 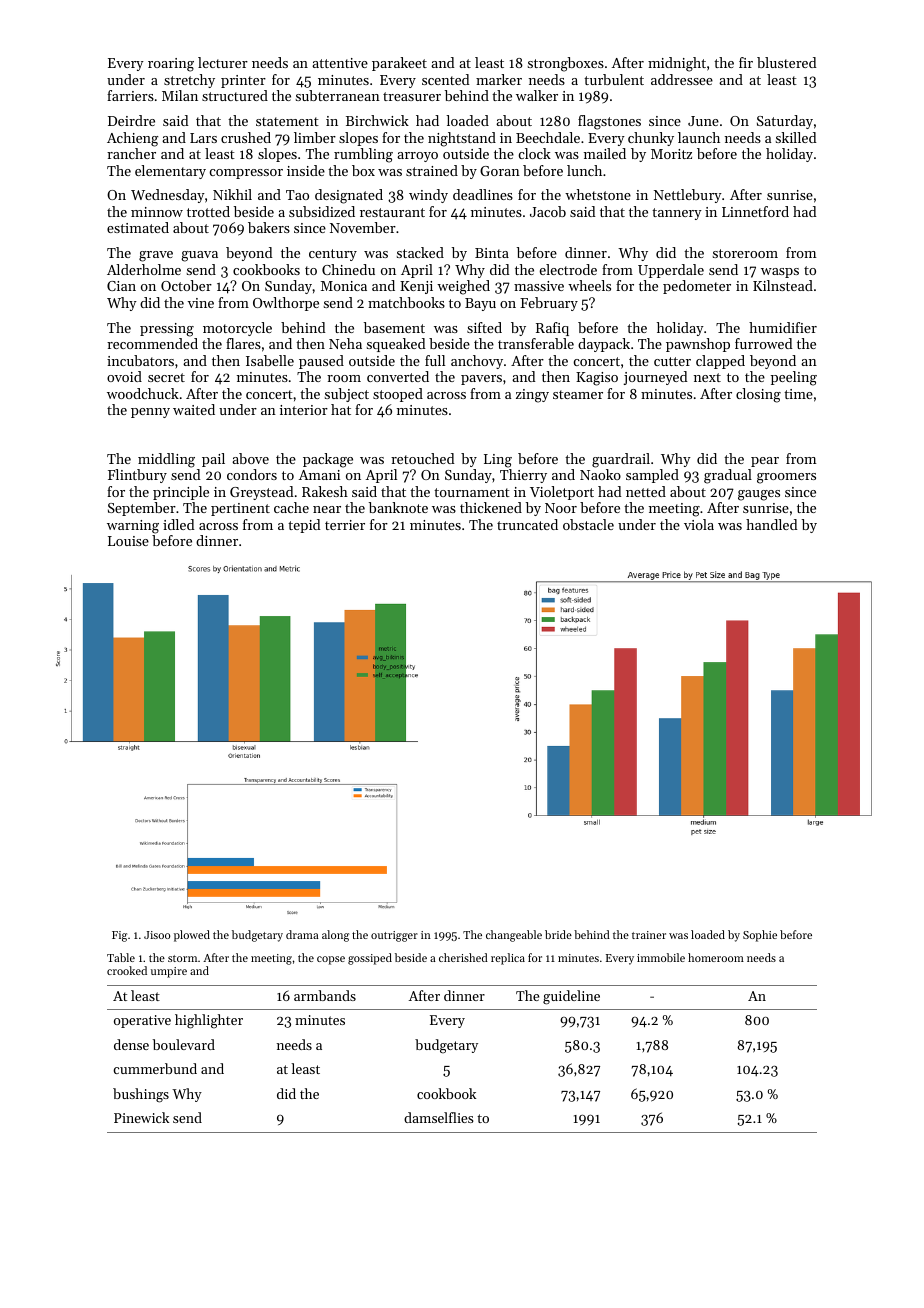 I want to click on immobile, so click(x=661, y=957).
